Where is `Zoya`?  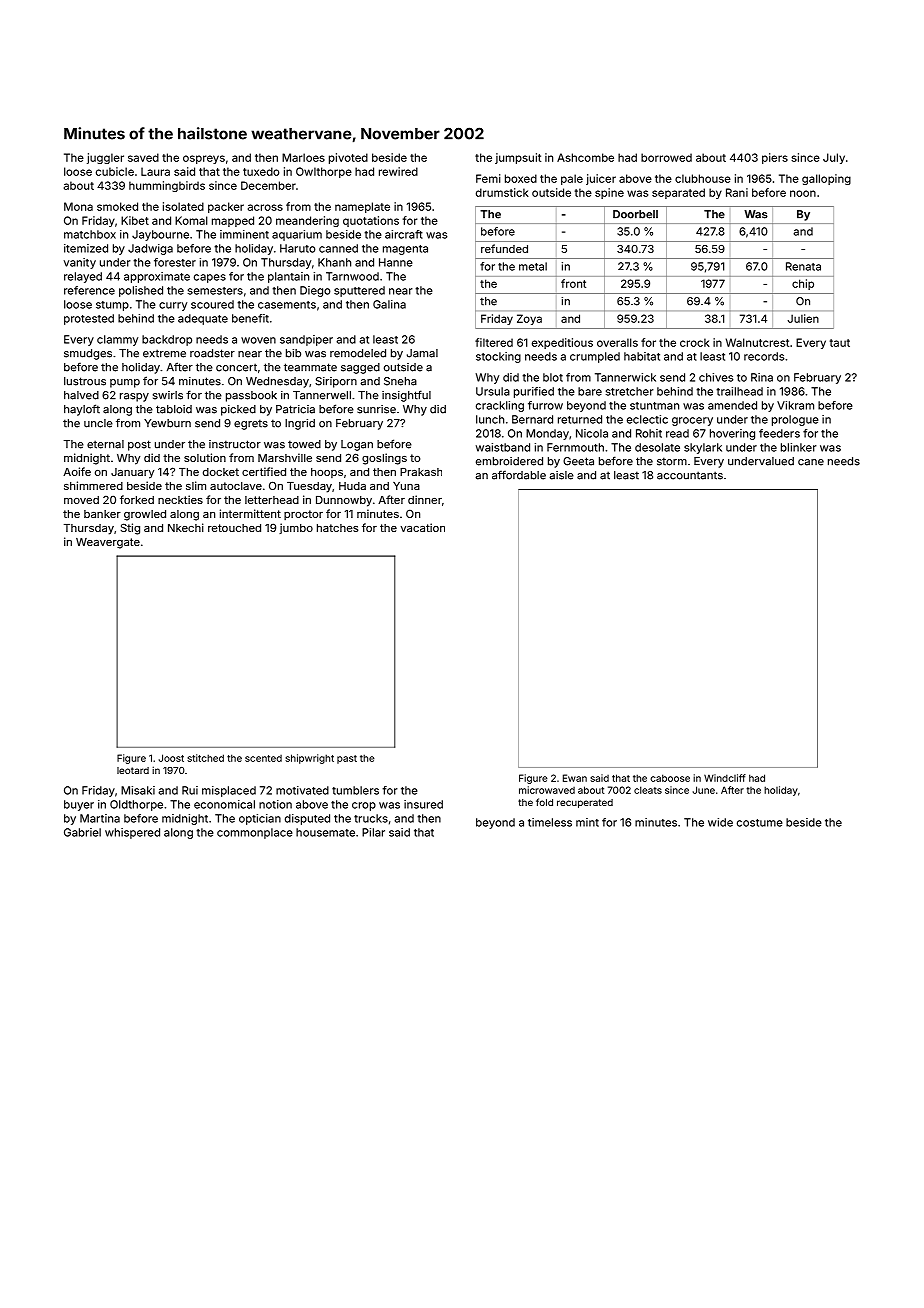 Zoya is located at coordinates (529, 319).
